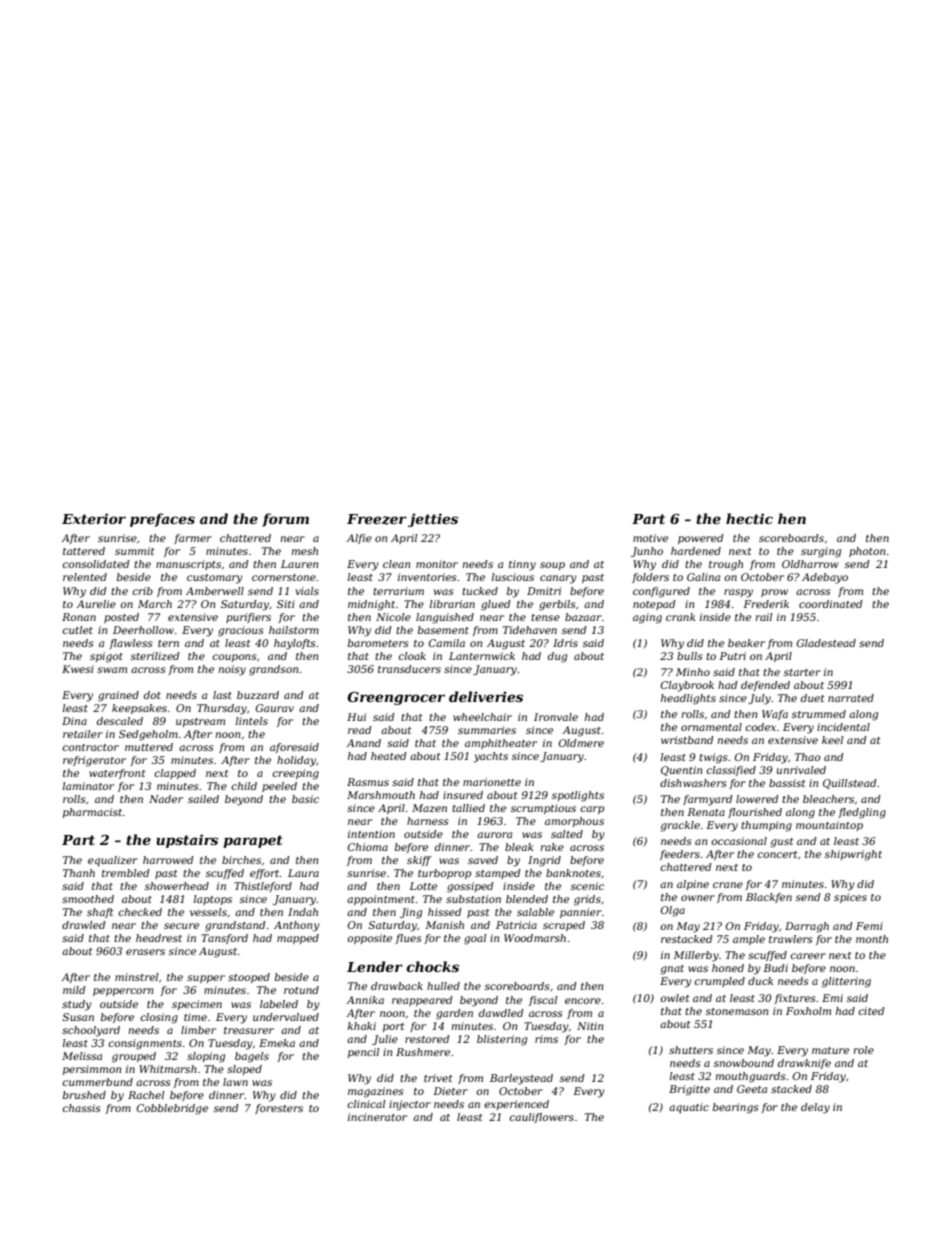 The image size is (952, 1233). What do you see at coordinates (728, 968) in the document?
I see `honed` at bounding box center [728, 968].
